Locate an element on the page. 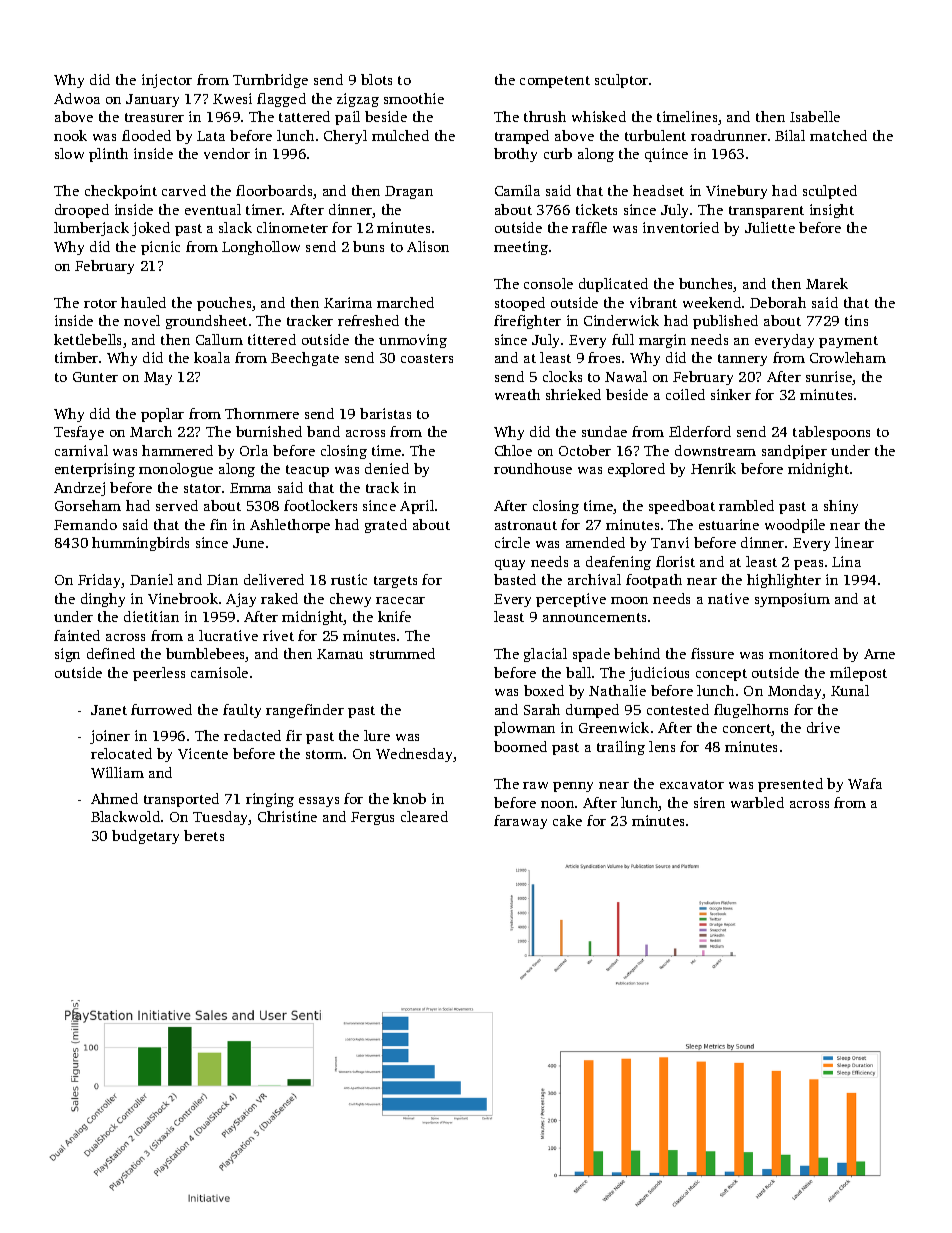 The width and height of the page is (952, 1233). sculptor is located at coordinates (621, 81).
